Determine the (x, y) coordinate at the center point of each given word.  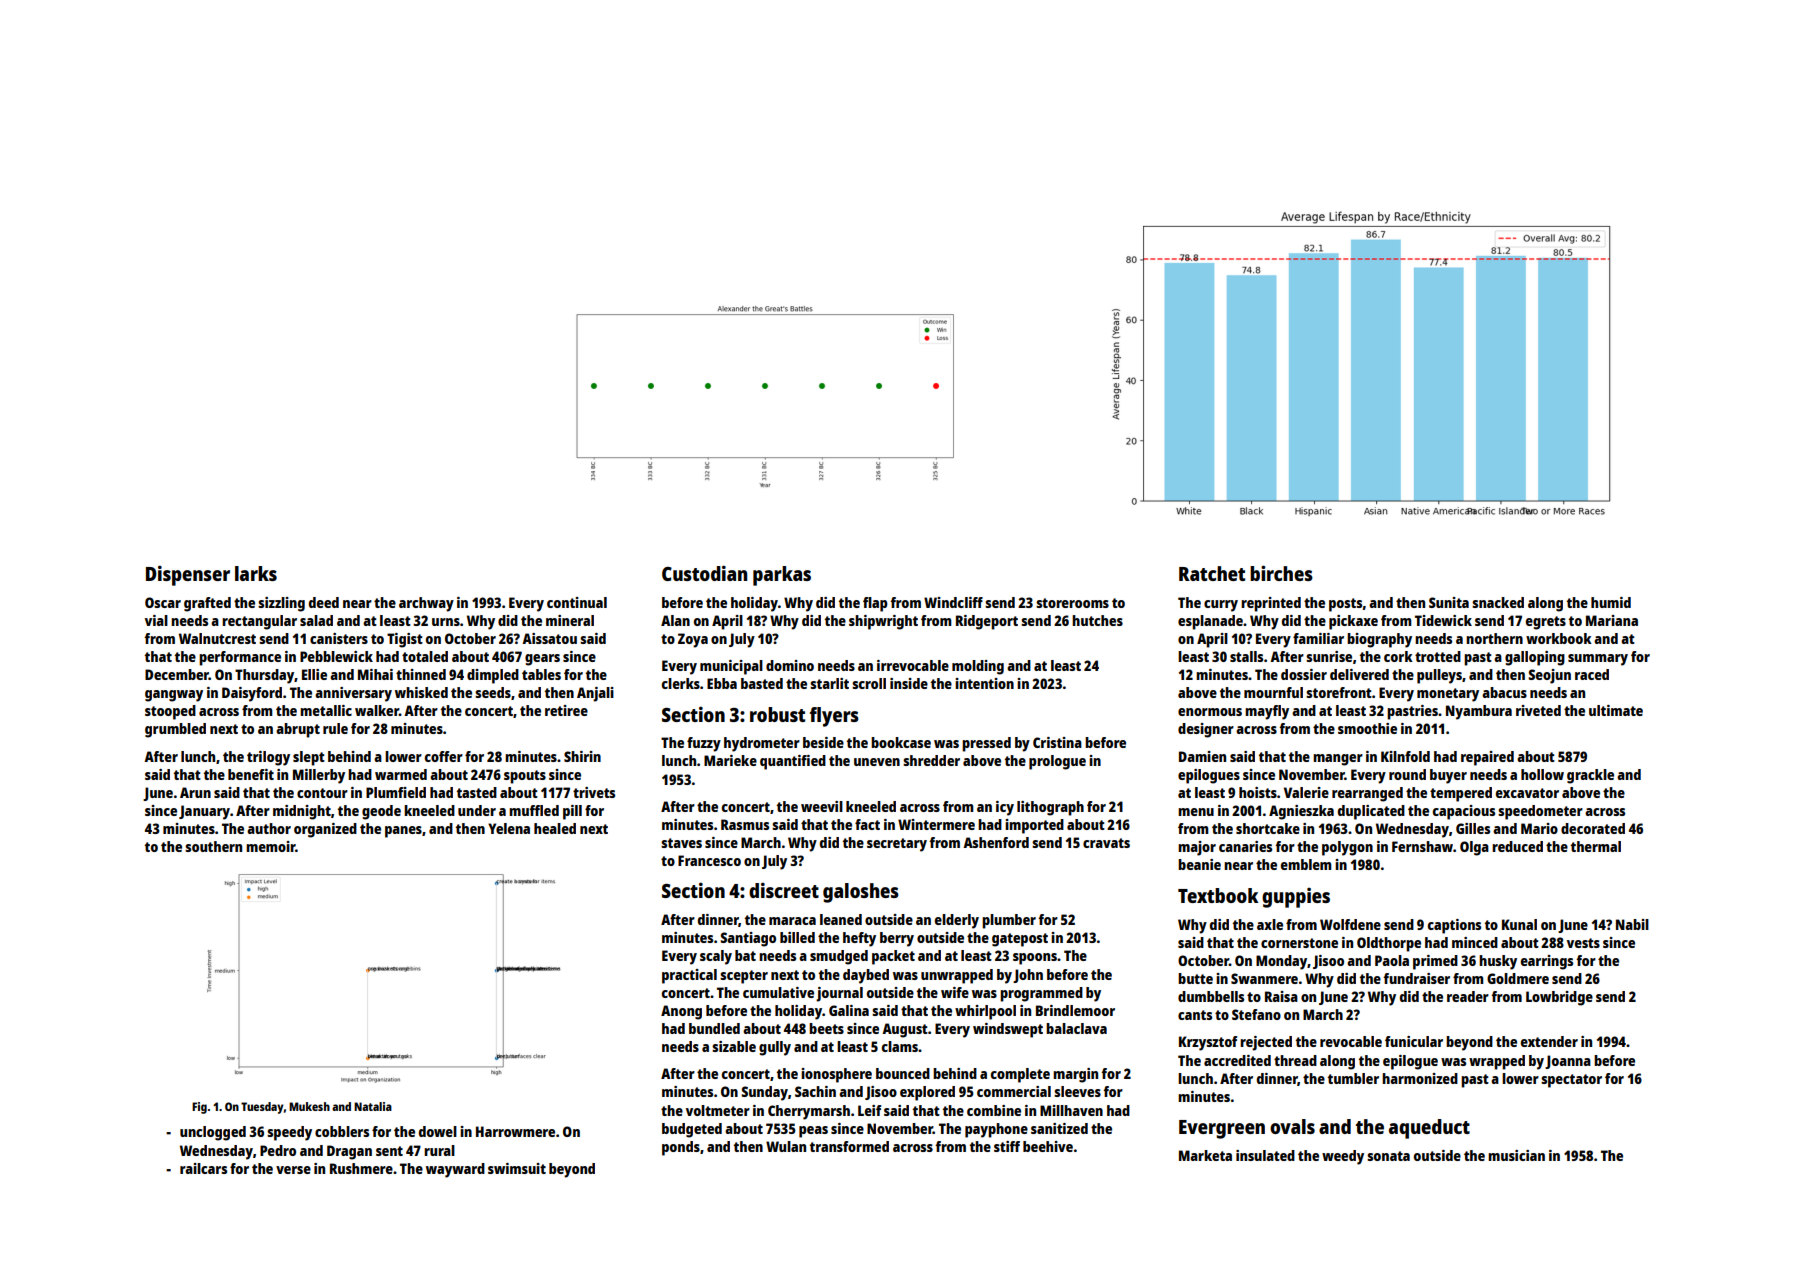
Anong (681, 1012)
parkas (782, 576)
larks (256, 573)
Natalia (373, 1106)
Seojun (1549, 676)
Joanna (1568, 1062)
